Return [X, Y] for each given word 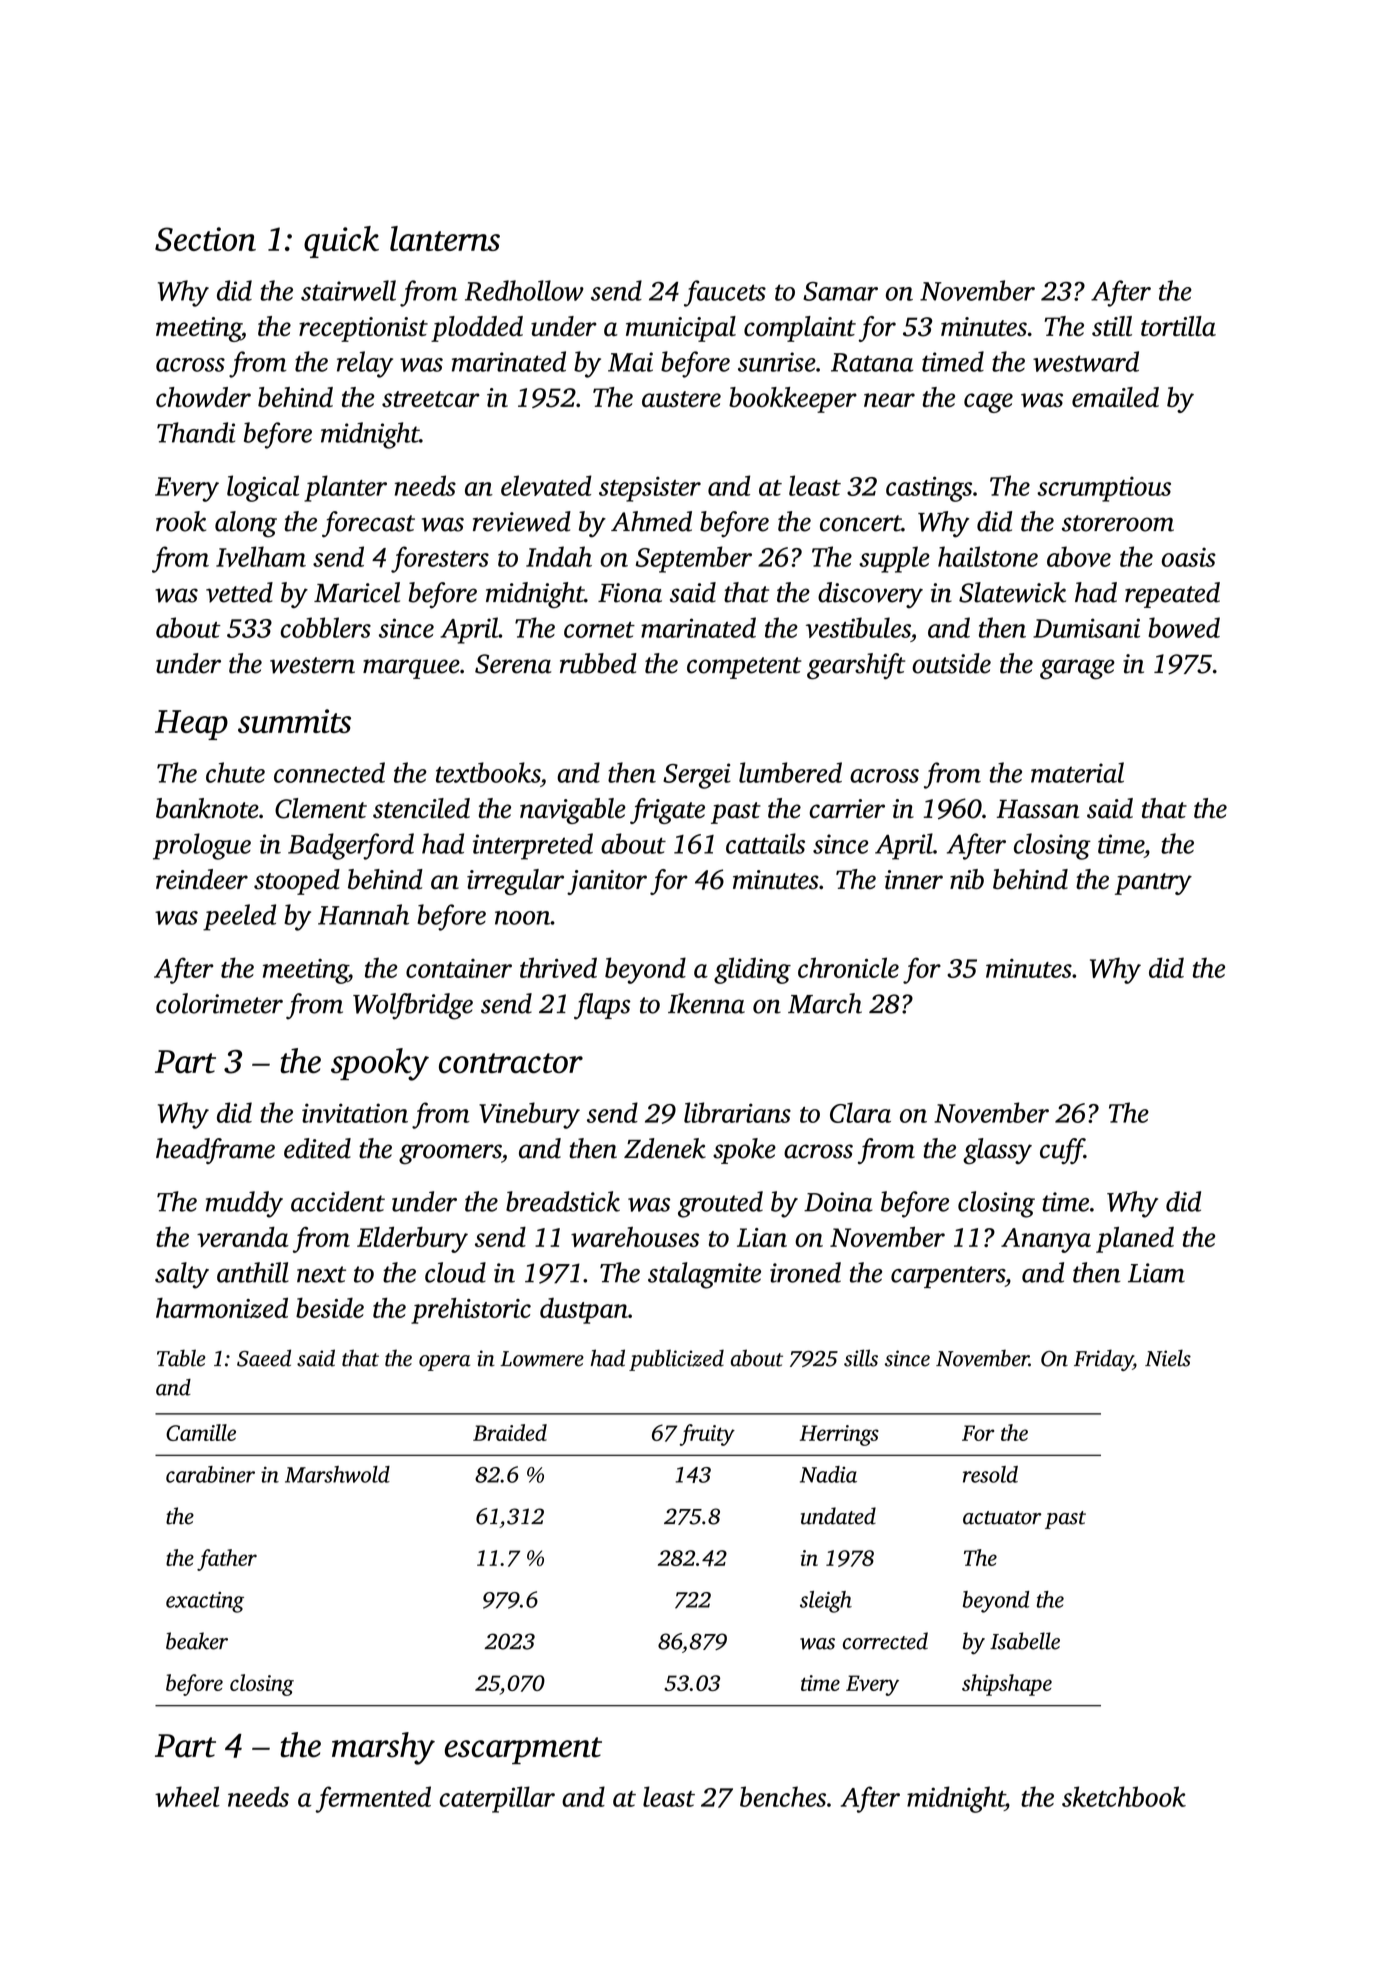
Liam [1156, 1273]
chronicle [848, 967]
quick [341, 242]
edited [317, 1148]
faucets [725, 293]
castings [929, 489]
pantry [1153, 884]
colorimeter [219, 1003]
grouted [720, 1204]
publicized [676, 1360]
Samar [840, 291]
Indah [559, 556]
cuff [1062, 1151]
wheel [187, 1796]
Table [181, 1358]
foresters [440, 559]
